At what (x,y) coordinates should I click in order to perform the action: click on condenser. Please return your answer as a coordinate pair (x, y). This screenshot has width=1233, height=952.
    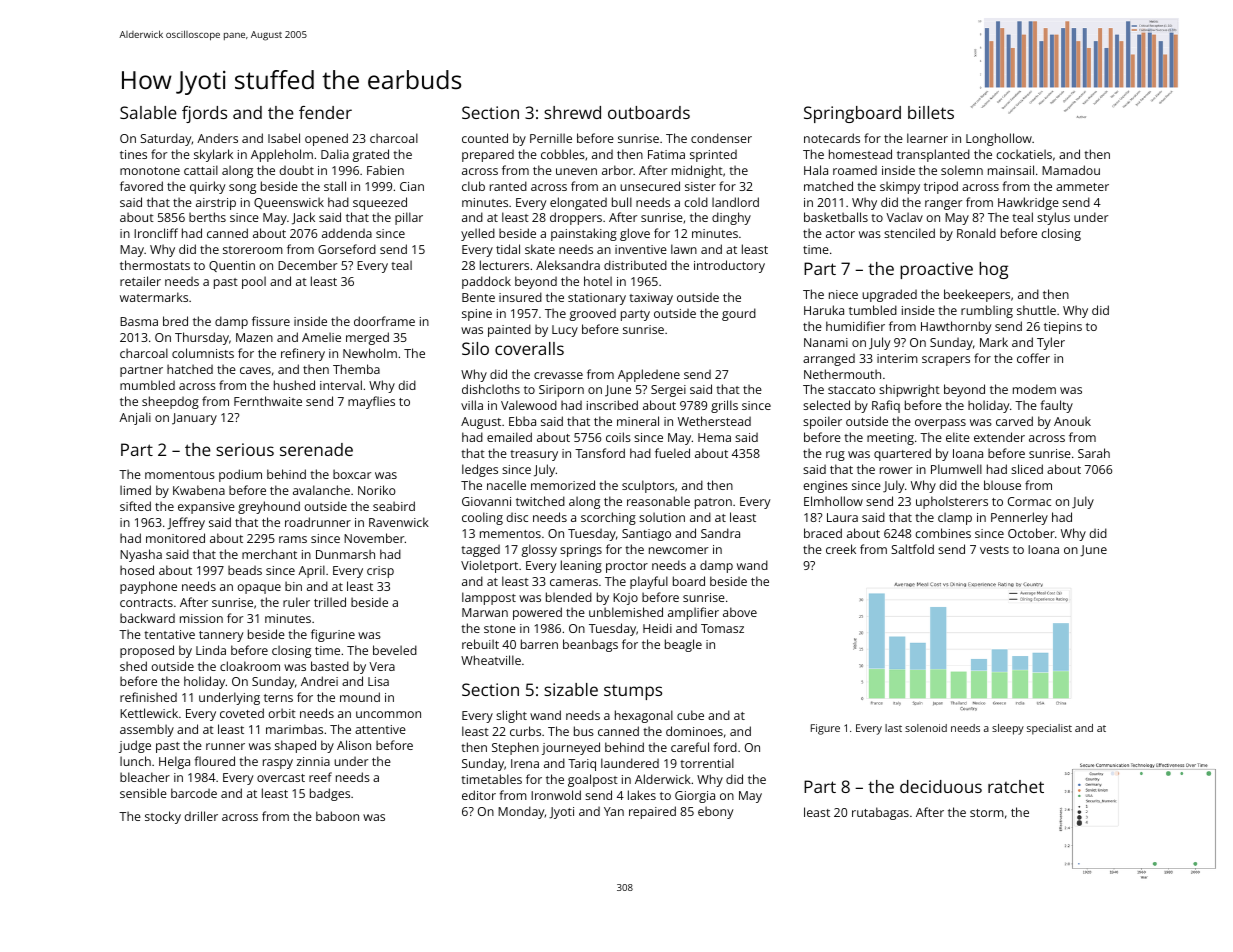
    Looking at the image, I should click on (721, 138).
